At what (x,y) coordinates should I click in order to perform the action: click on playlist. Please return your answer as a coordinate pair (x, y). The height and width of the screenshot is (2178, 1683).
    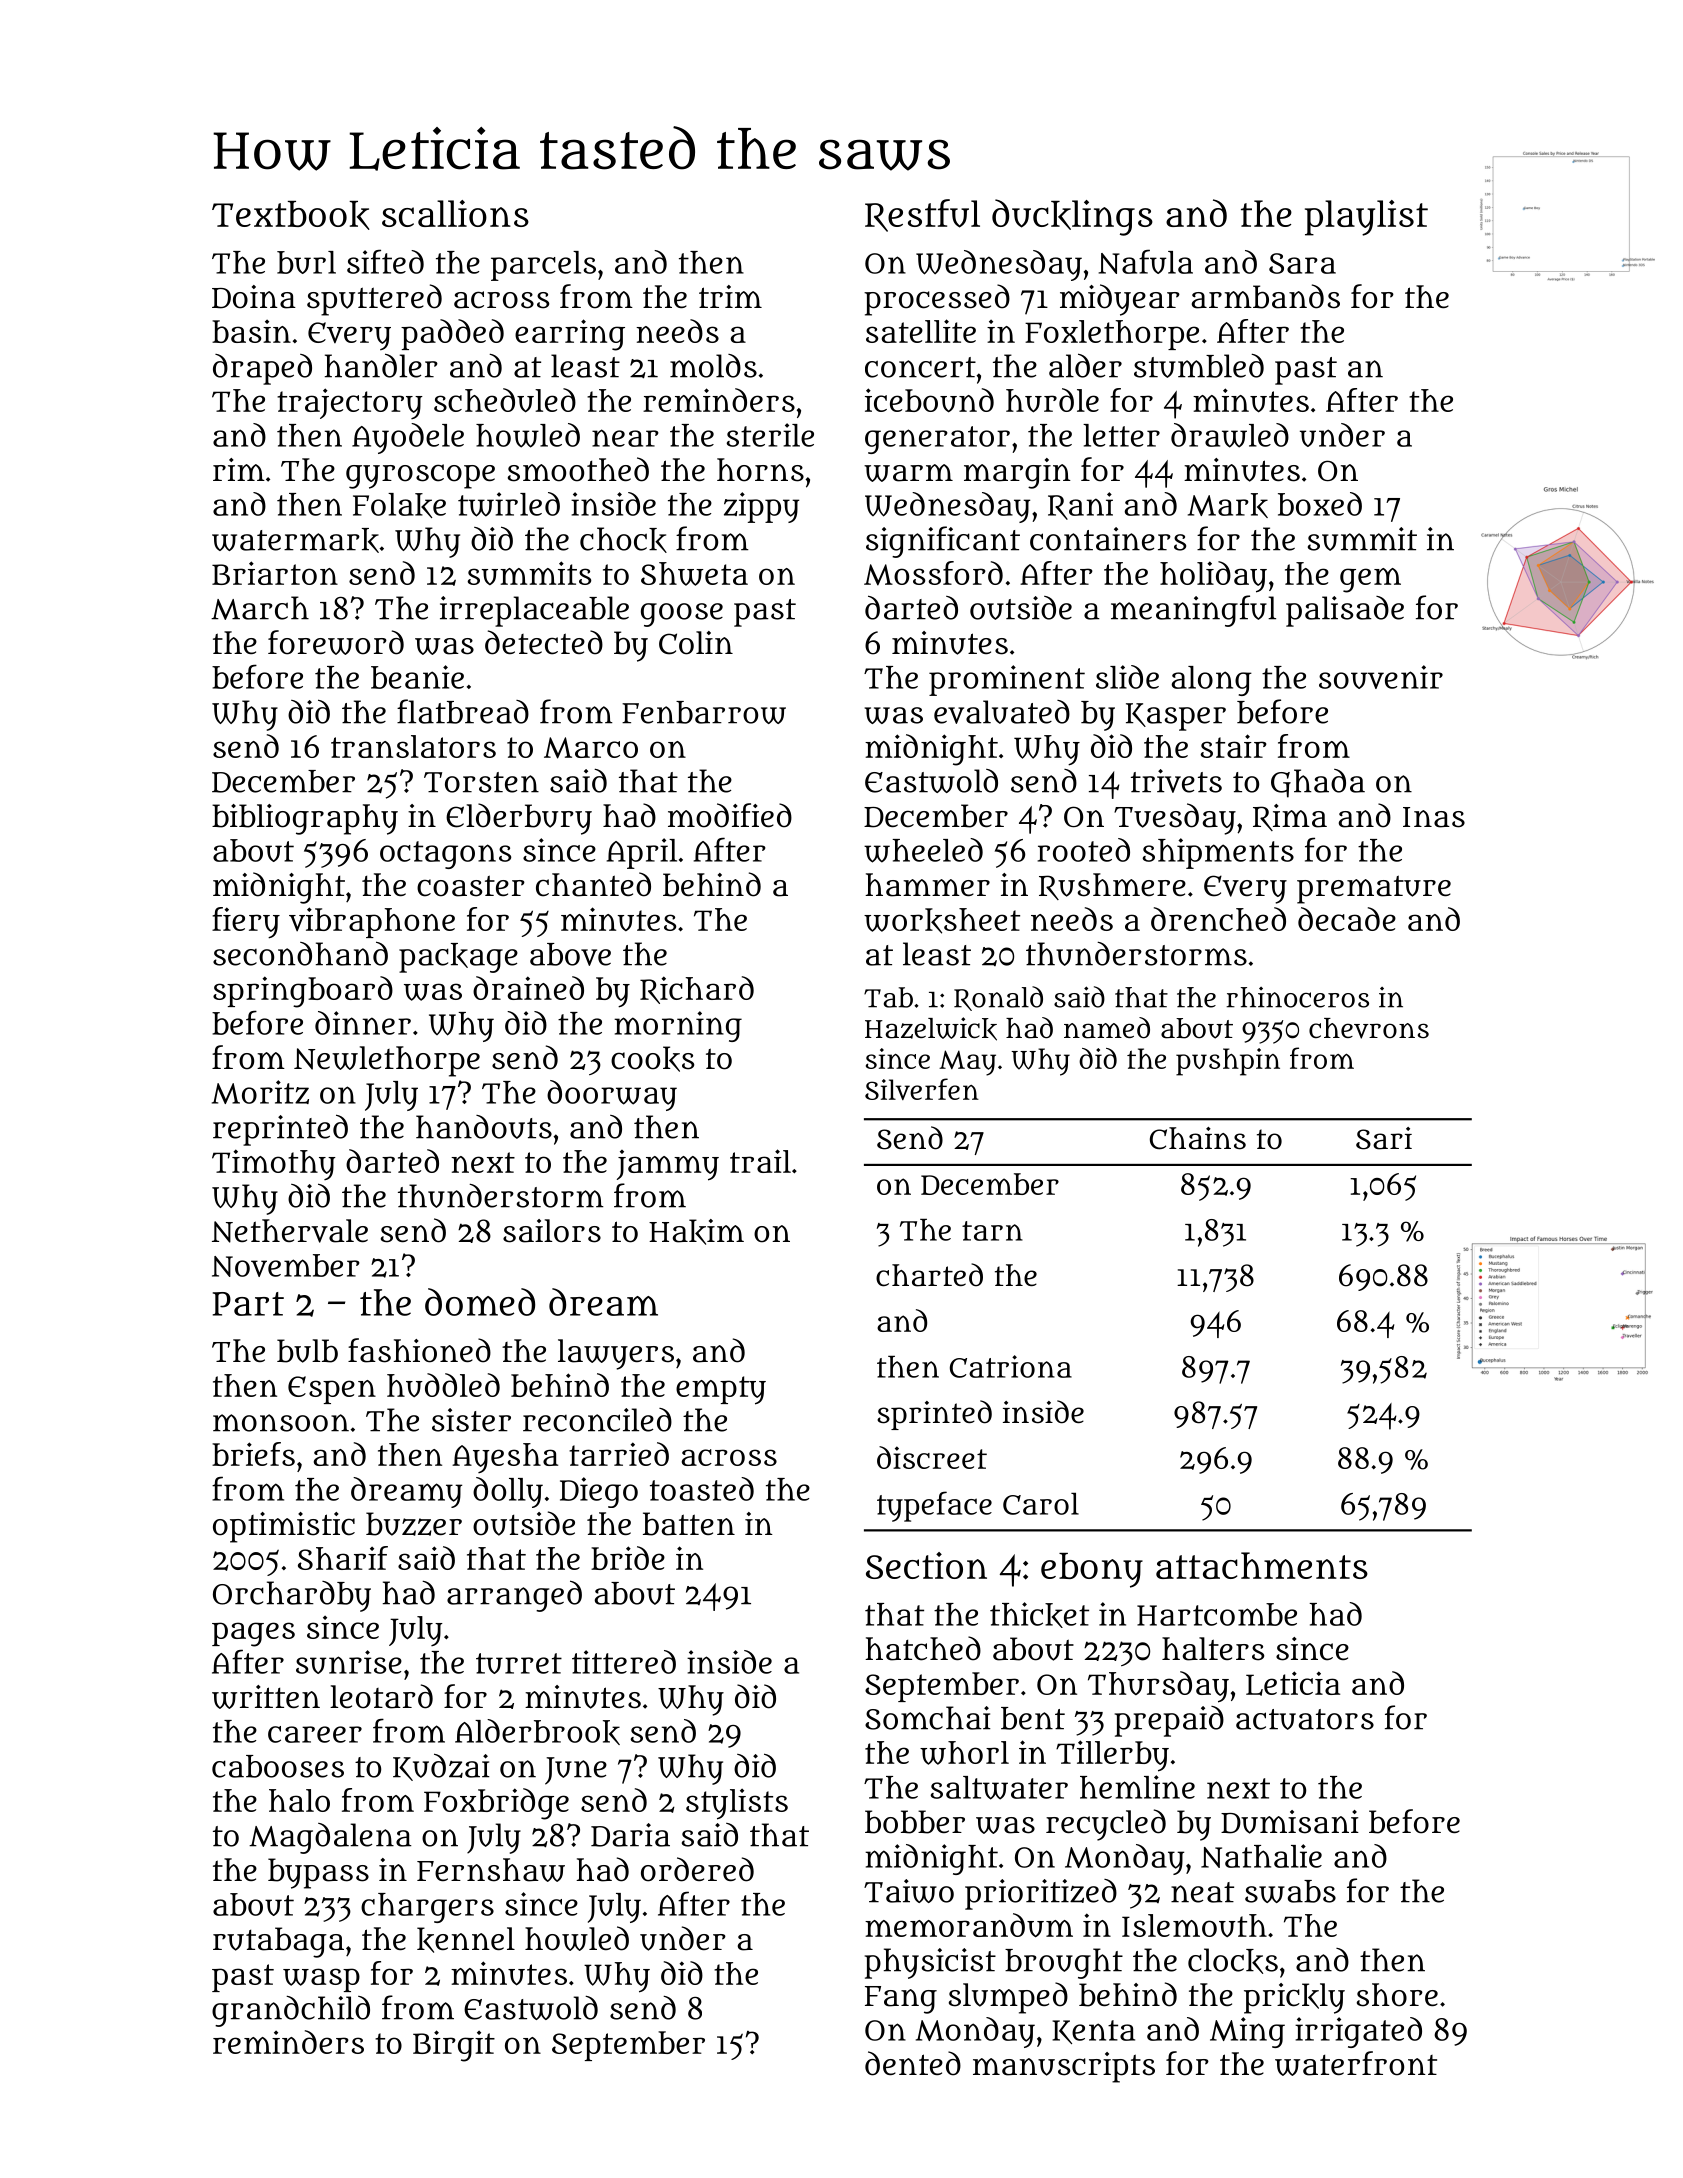
    Looking at the image, I should click on (1366, 218).
